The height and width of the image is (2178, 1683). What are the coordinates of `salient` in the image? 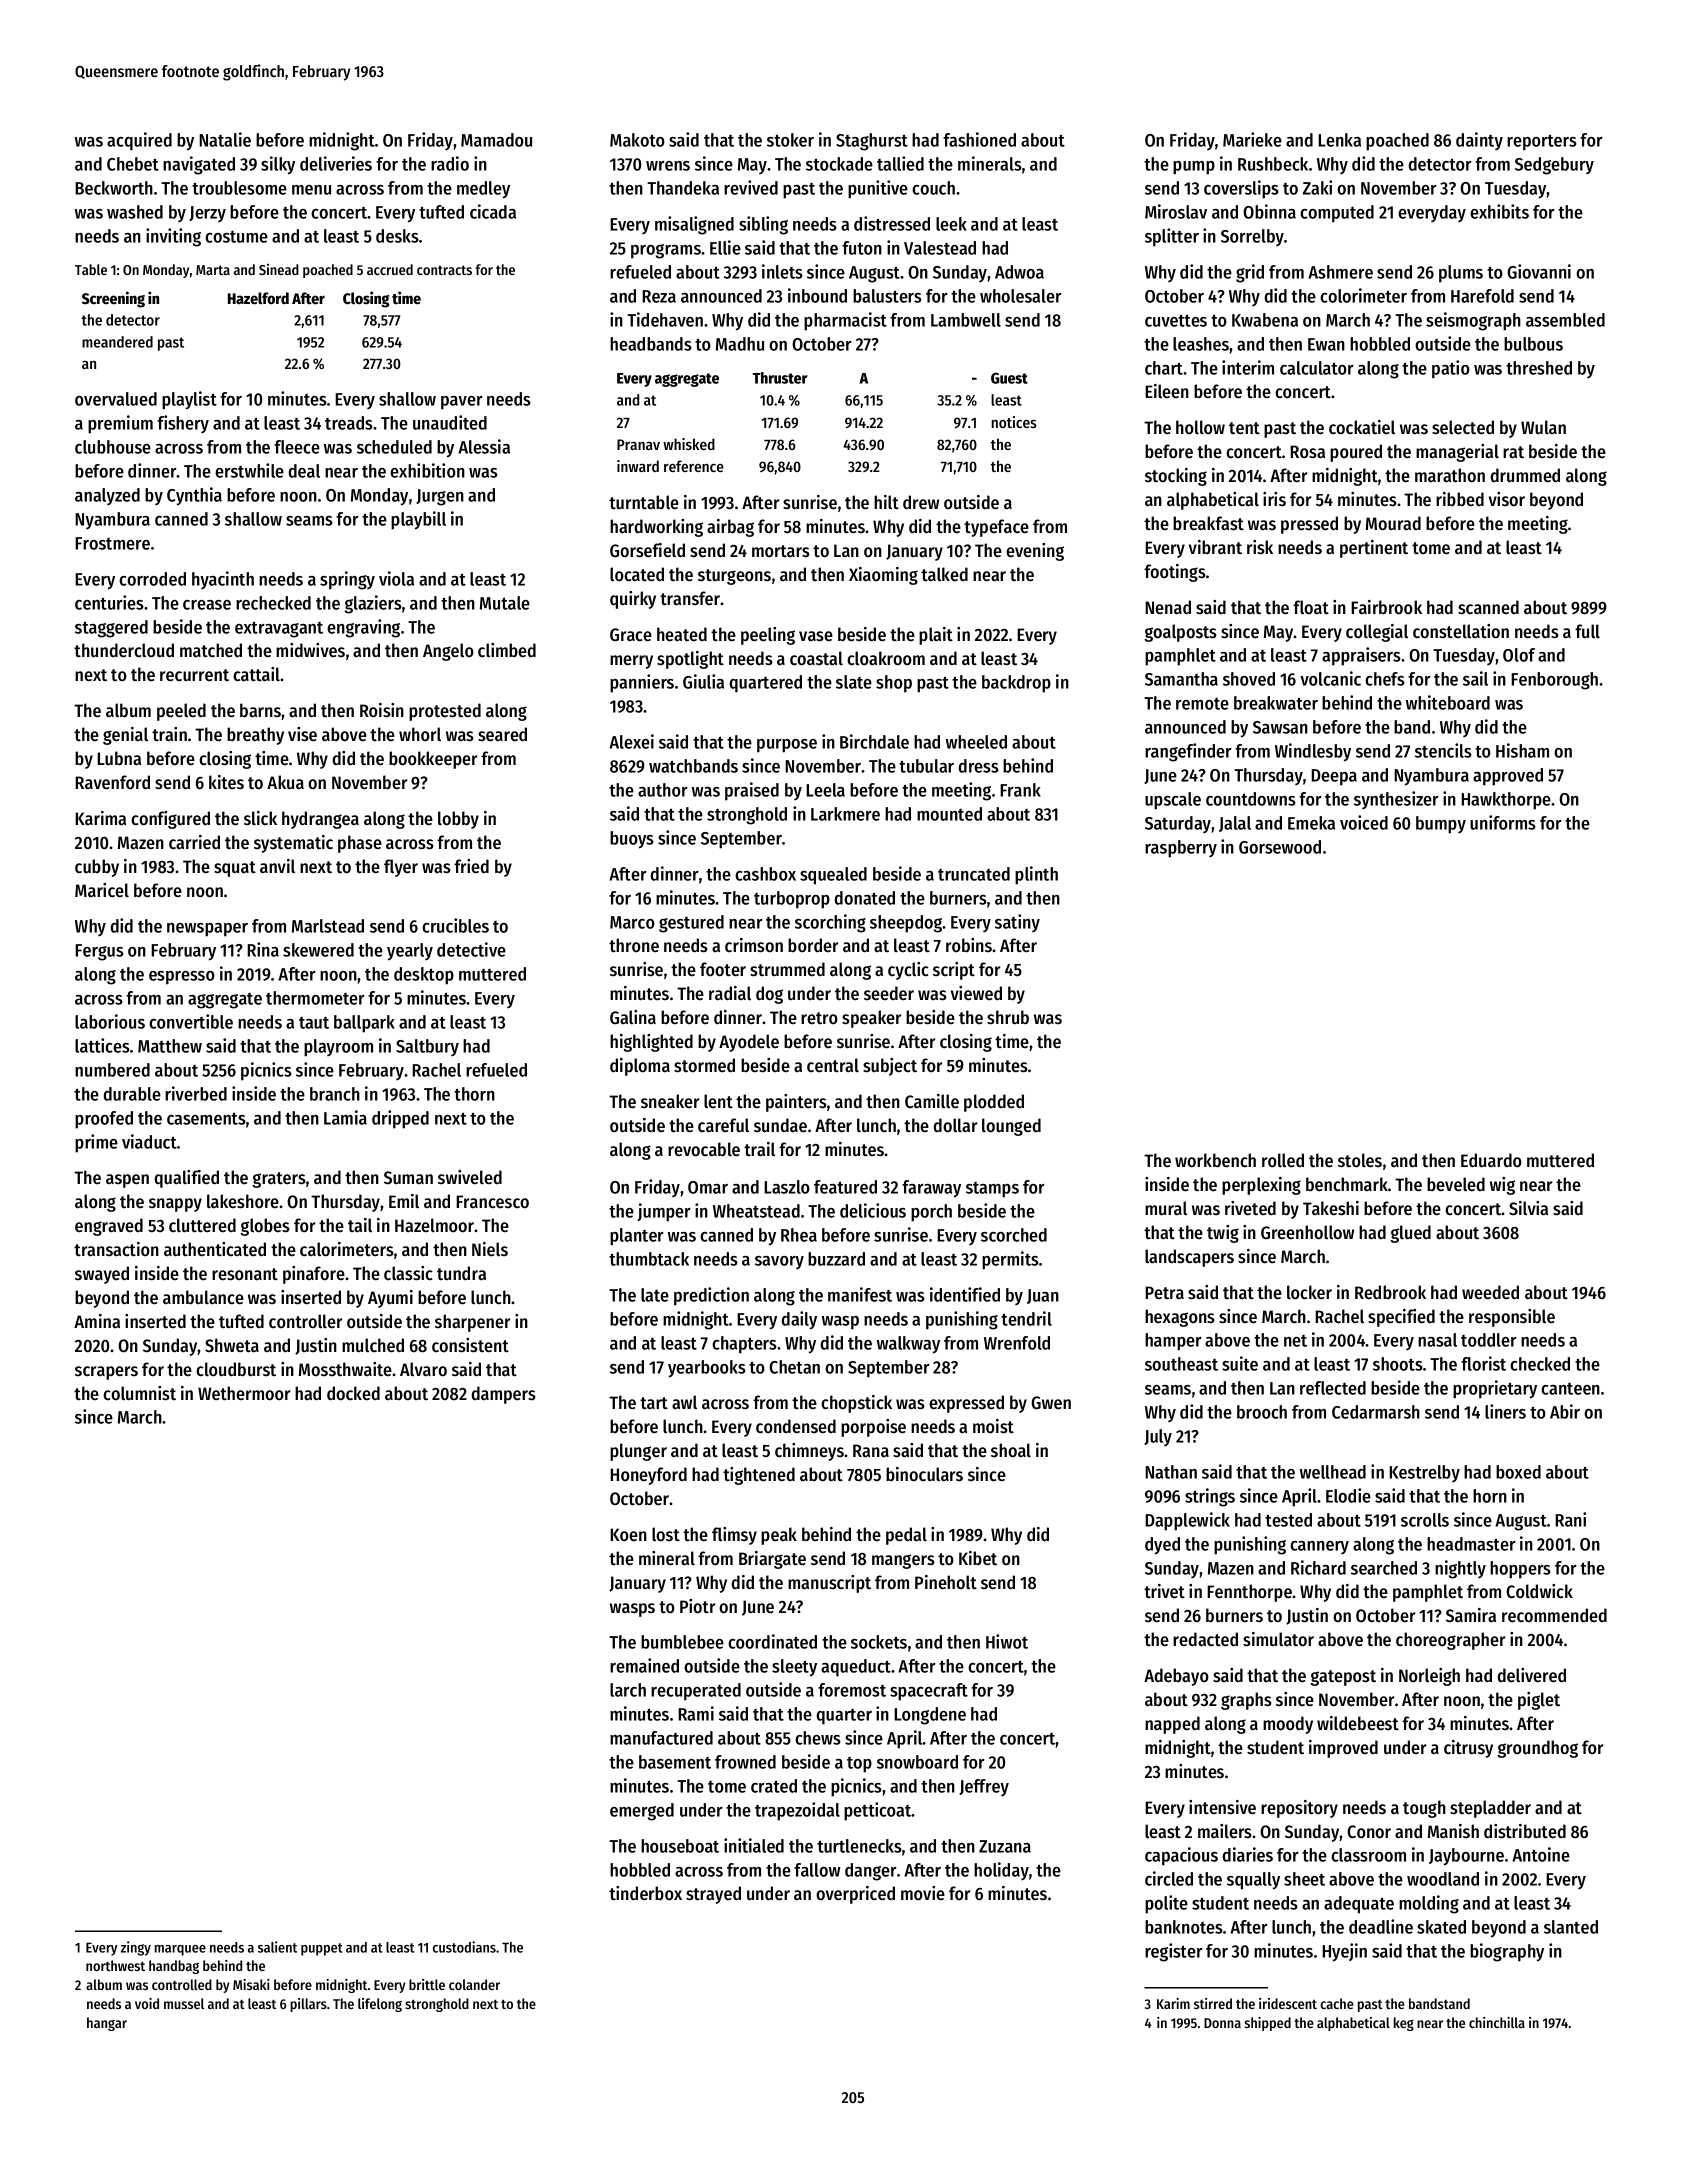 It's located at (277, 1947).
